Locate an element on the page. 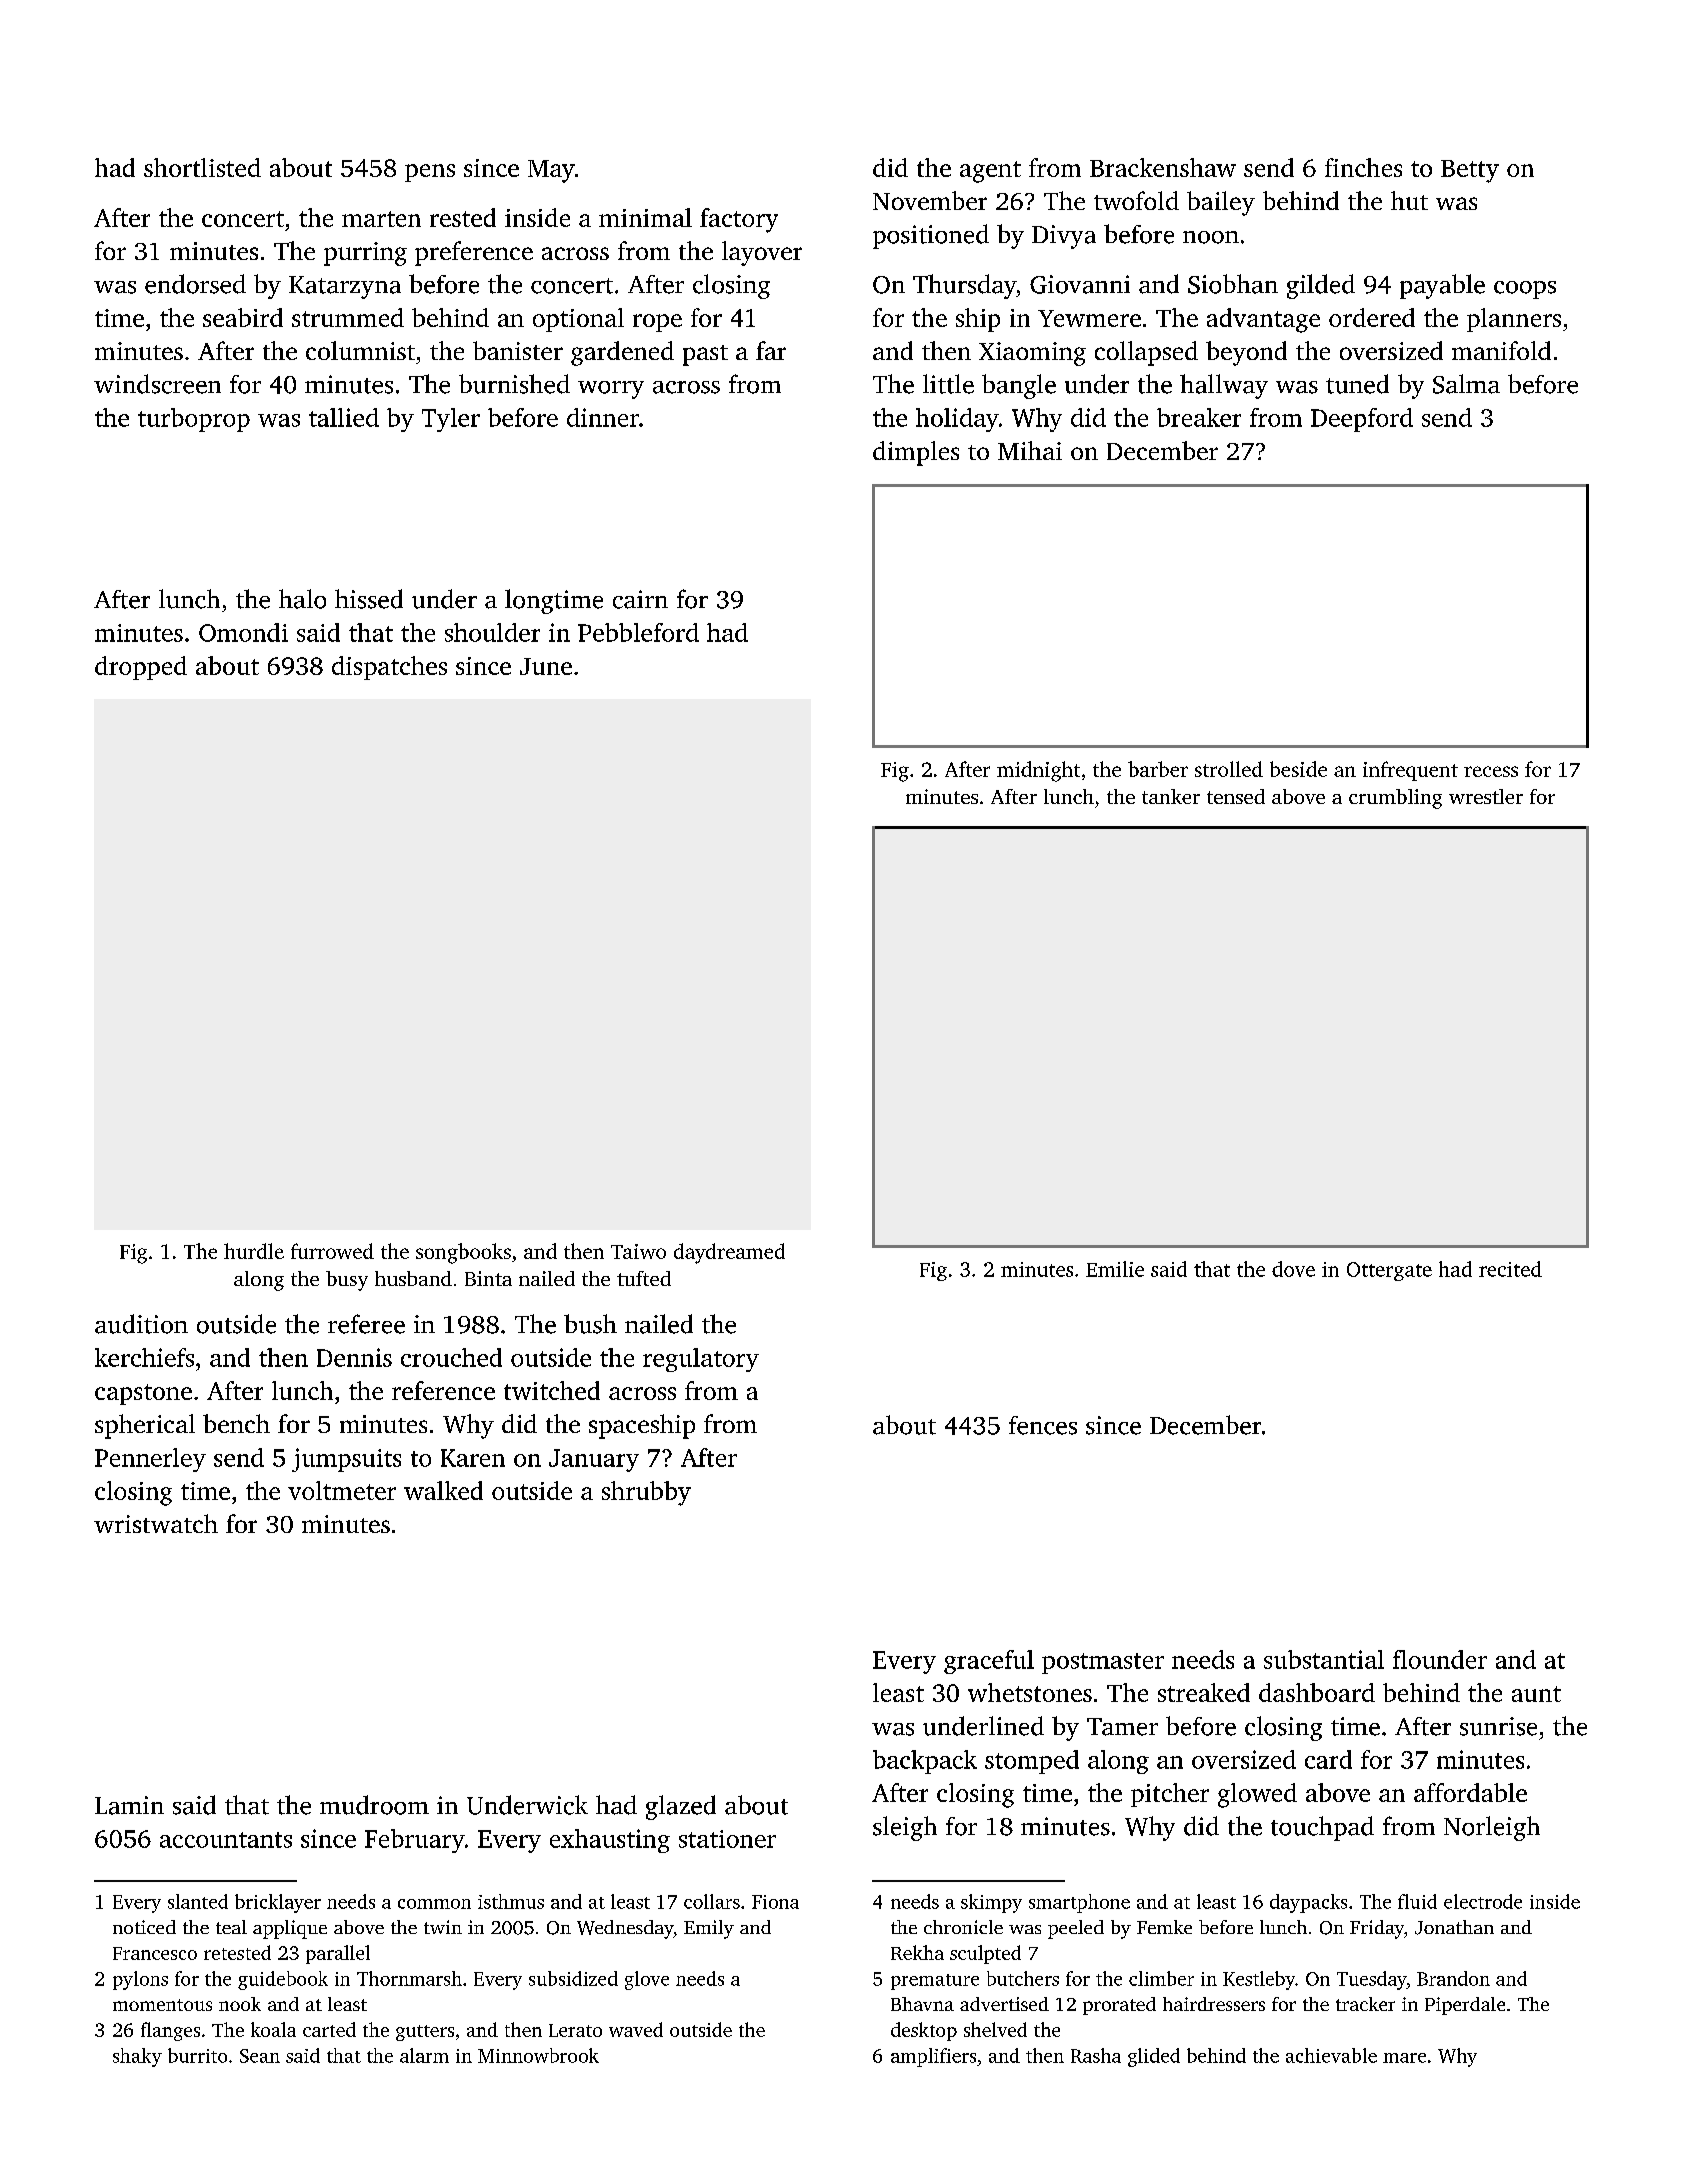 The height and width of the image is (2178, 1683). turboprop is located at coordinates (194, 420).
